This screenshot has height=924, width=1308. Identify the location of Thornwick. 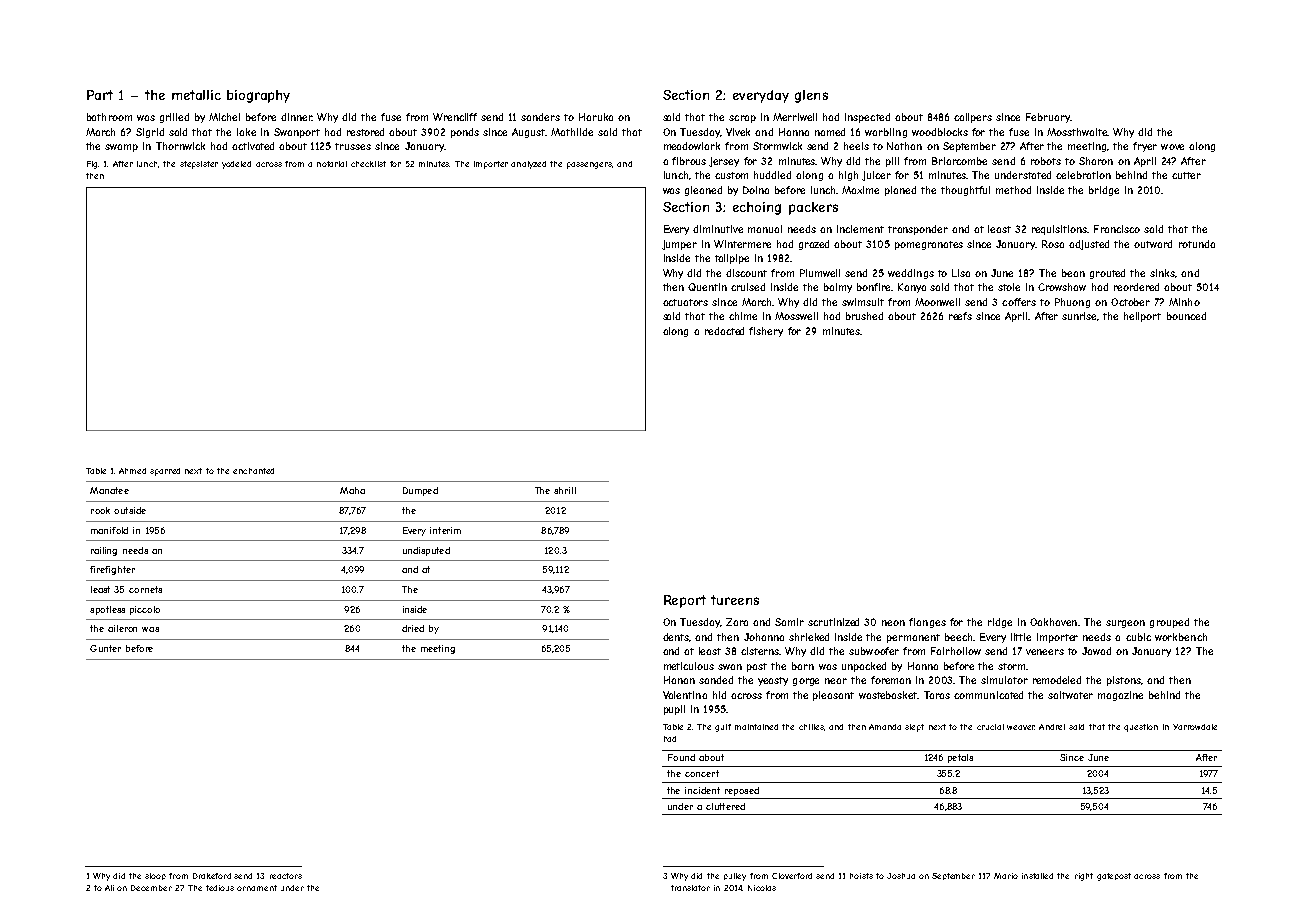
(180, 146).
